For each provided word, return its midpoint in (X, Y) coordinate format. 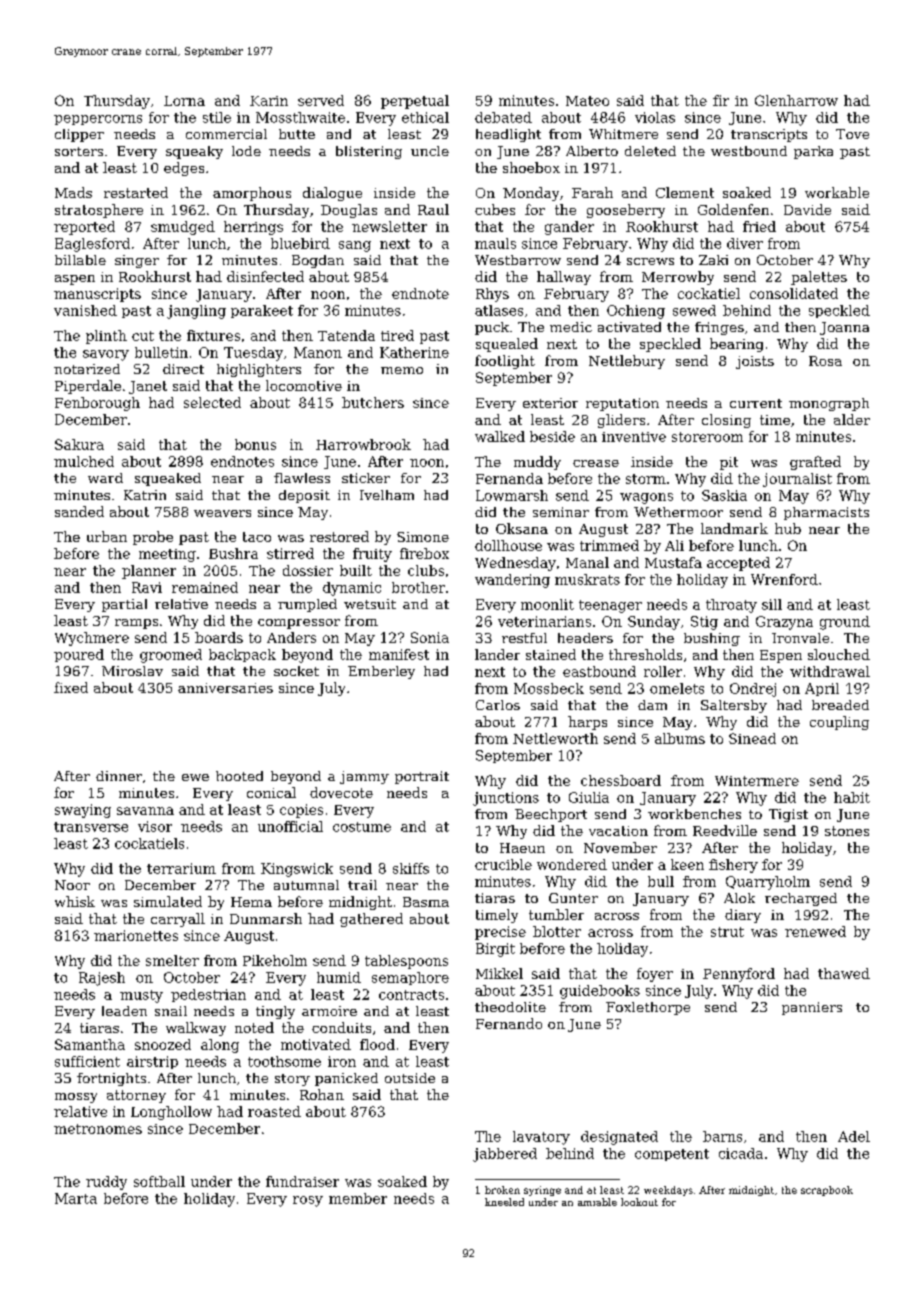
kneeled (504, 1202)
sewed (694, 310)
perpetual (415, 102)
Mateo (587, 101)
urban (107, 536)
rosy (308, 1201)
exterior (550, 403)
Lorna (184, 101)
